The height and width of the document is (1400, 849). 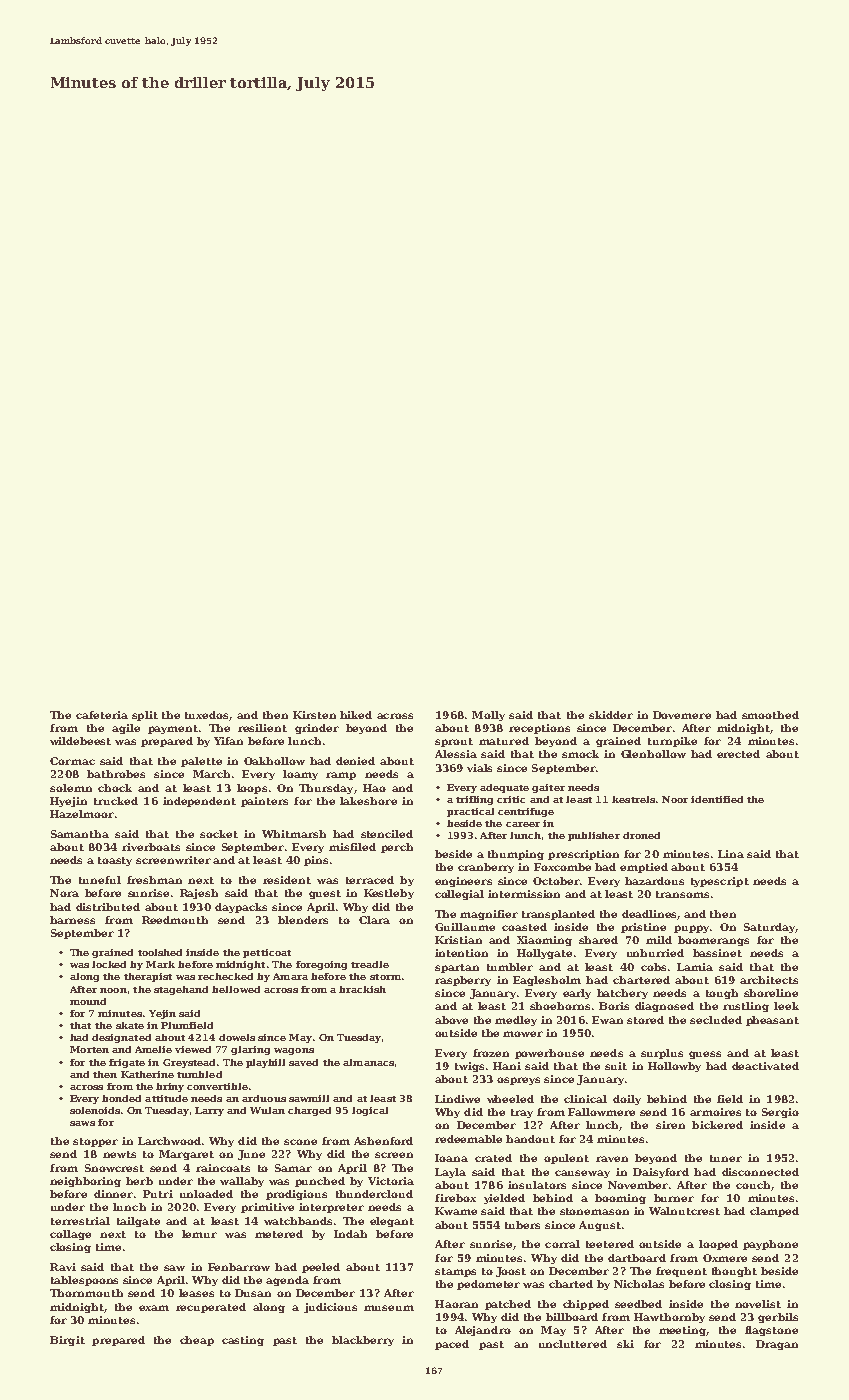 I want to click on casting, so click(x=243, y=1341).
